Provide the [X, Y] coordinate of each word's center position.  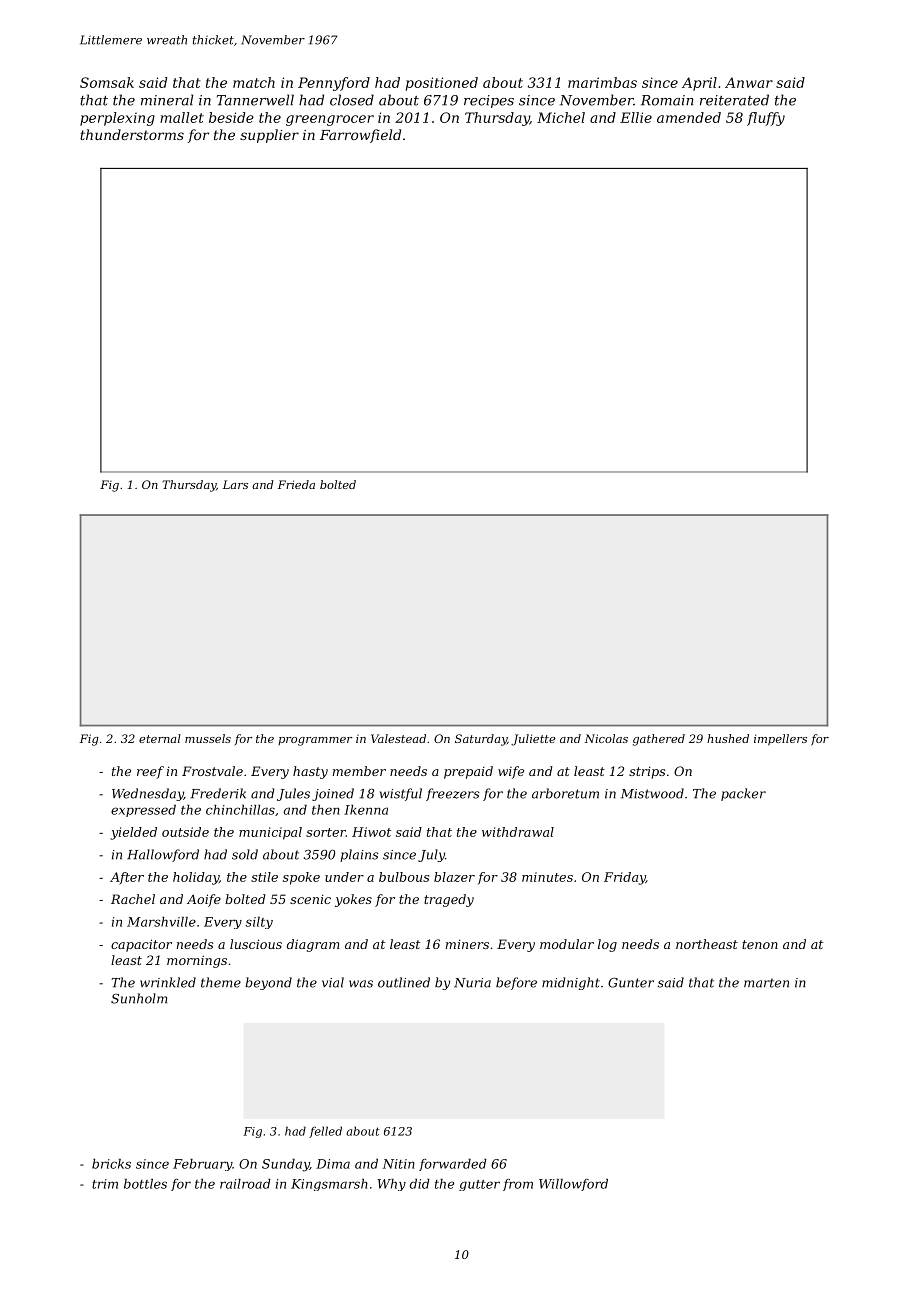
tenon [760, 944]
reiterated [734, 100]
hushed [728, 738]
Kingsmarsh [329, 1185]
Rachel [133, 899]
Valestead [398, 738]
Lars [235, 484]
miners [467, 944]
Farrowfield [360, 136]
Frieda [296, 484]
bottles [145, 1184]
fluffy [766, 119]
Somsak [107, 82]
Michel [561, 117]
